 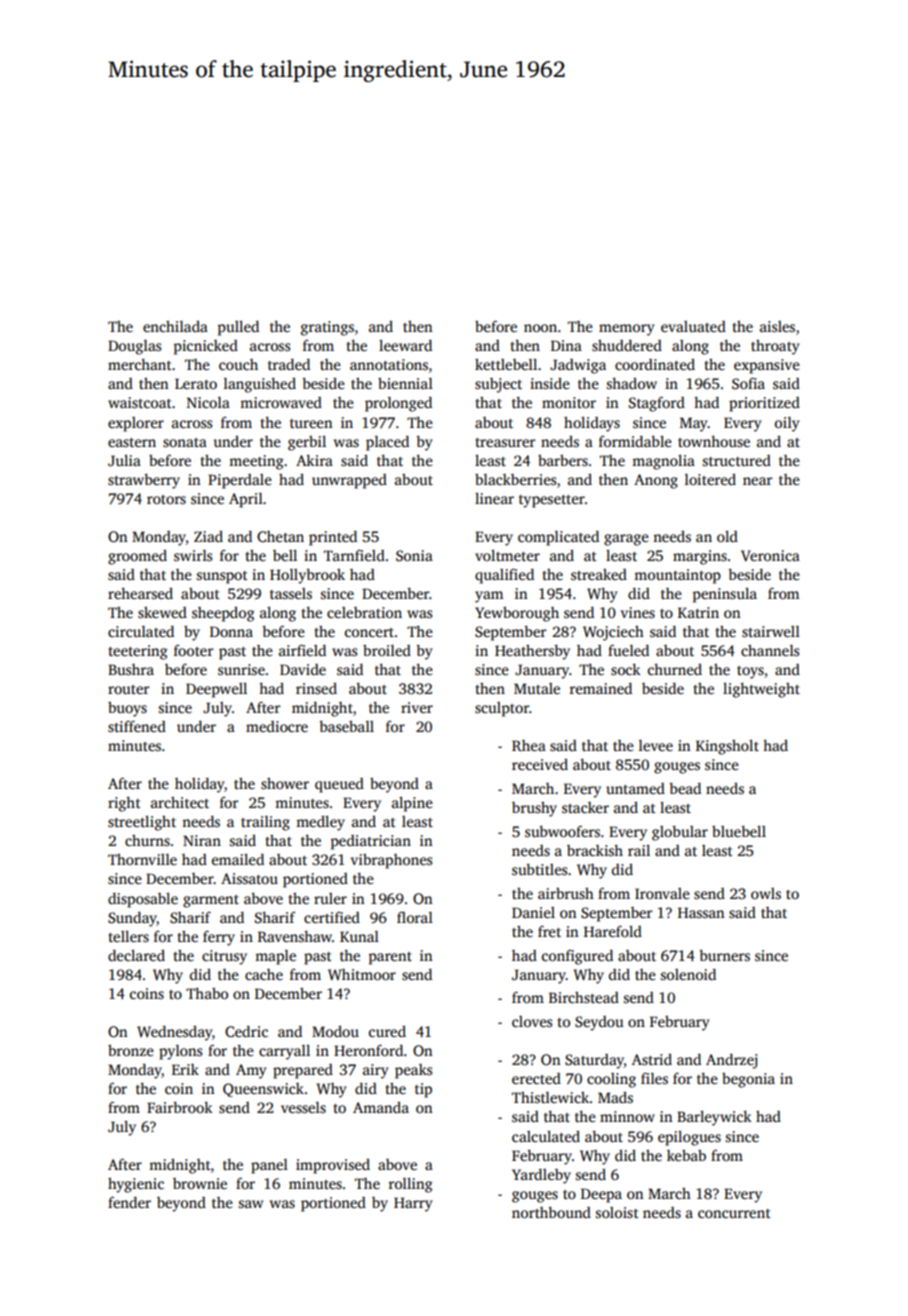 What do you see at coordinates (529, 745) in the screenshot?
I see `Rhea` at bounding box center [529, 745].
